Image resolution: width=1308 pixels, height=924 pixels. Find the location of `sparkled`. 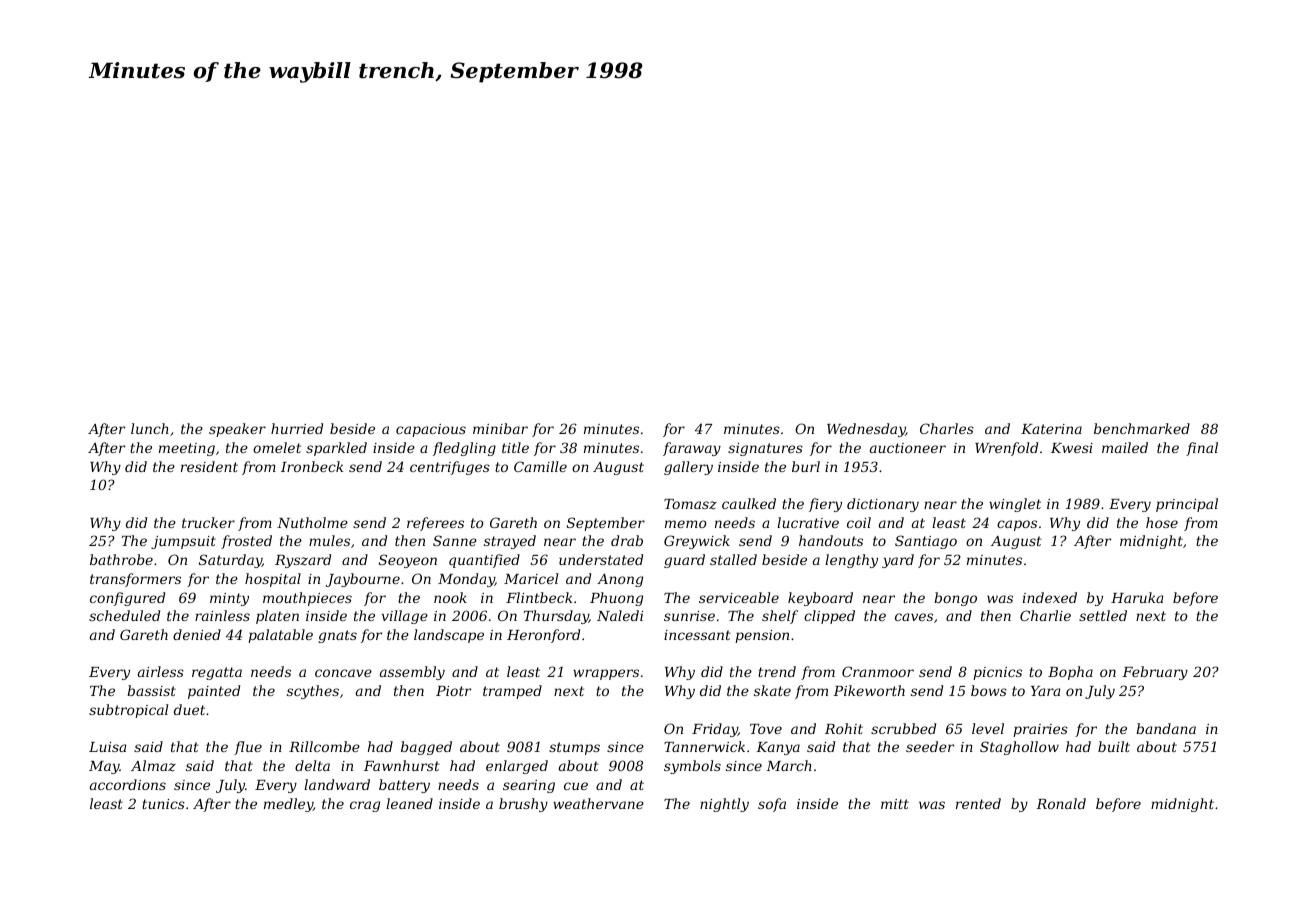

sparkled is located at coordinates (336, 449).
